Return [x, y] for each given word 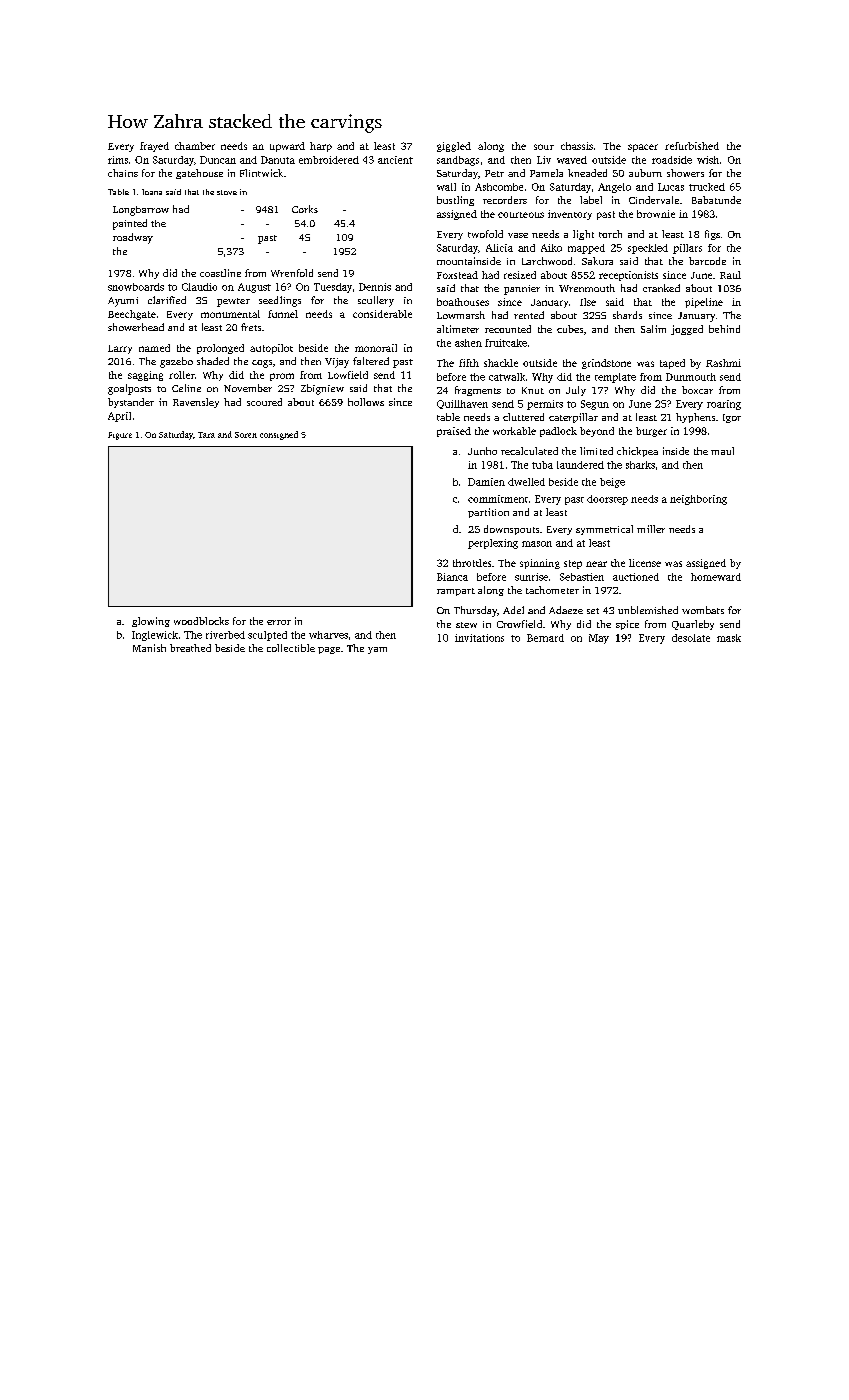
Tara [206, 435]
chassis [577, 146]
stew [466, 625]
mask [729, 638]
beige [612, 483]
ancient [395, 160]
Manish [149, 648]
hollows [366, 402]
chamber [195, 146]
